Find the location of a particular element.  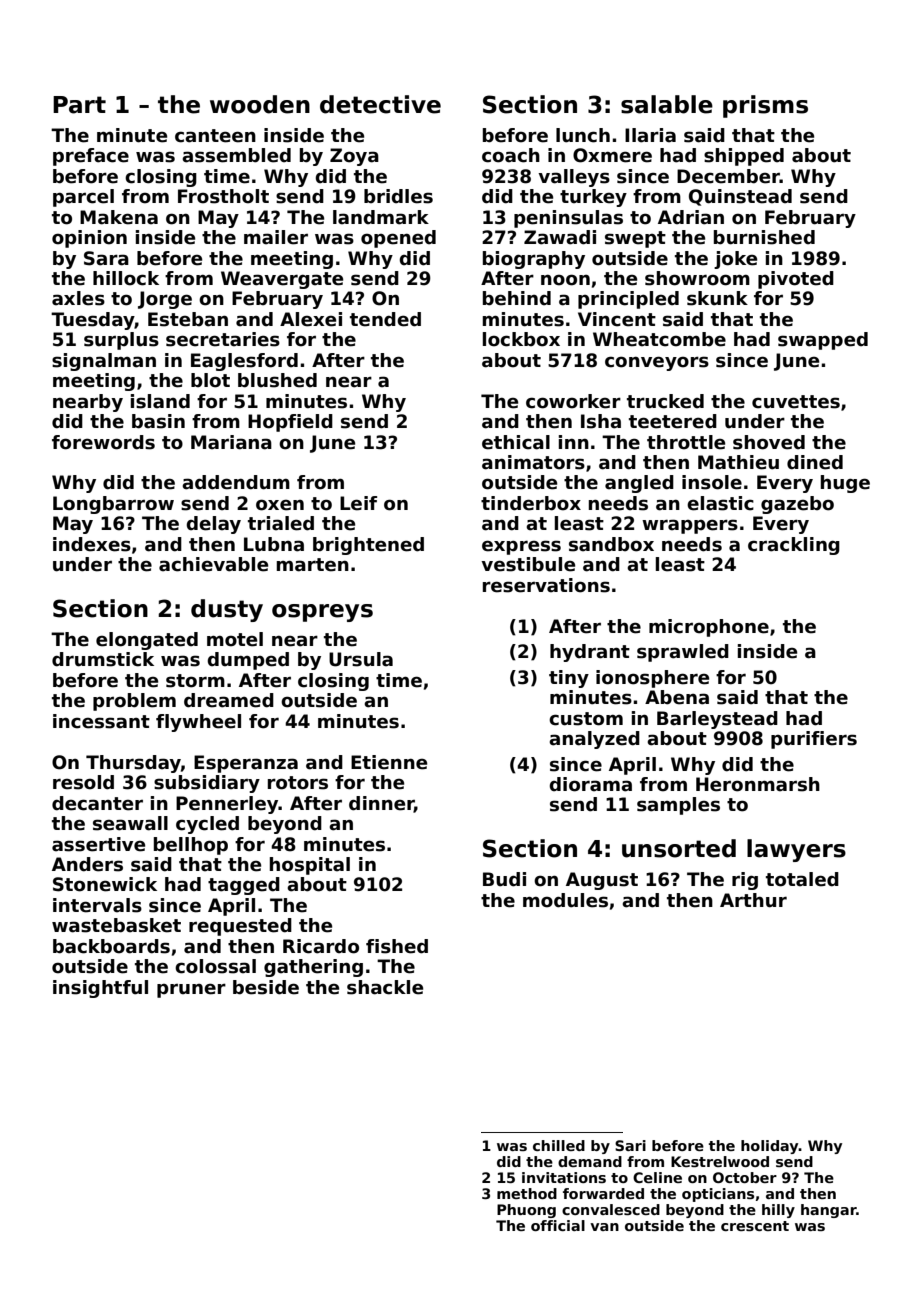

Part is located at coordinates (79, 105).
